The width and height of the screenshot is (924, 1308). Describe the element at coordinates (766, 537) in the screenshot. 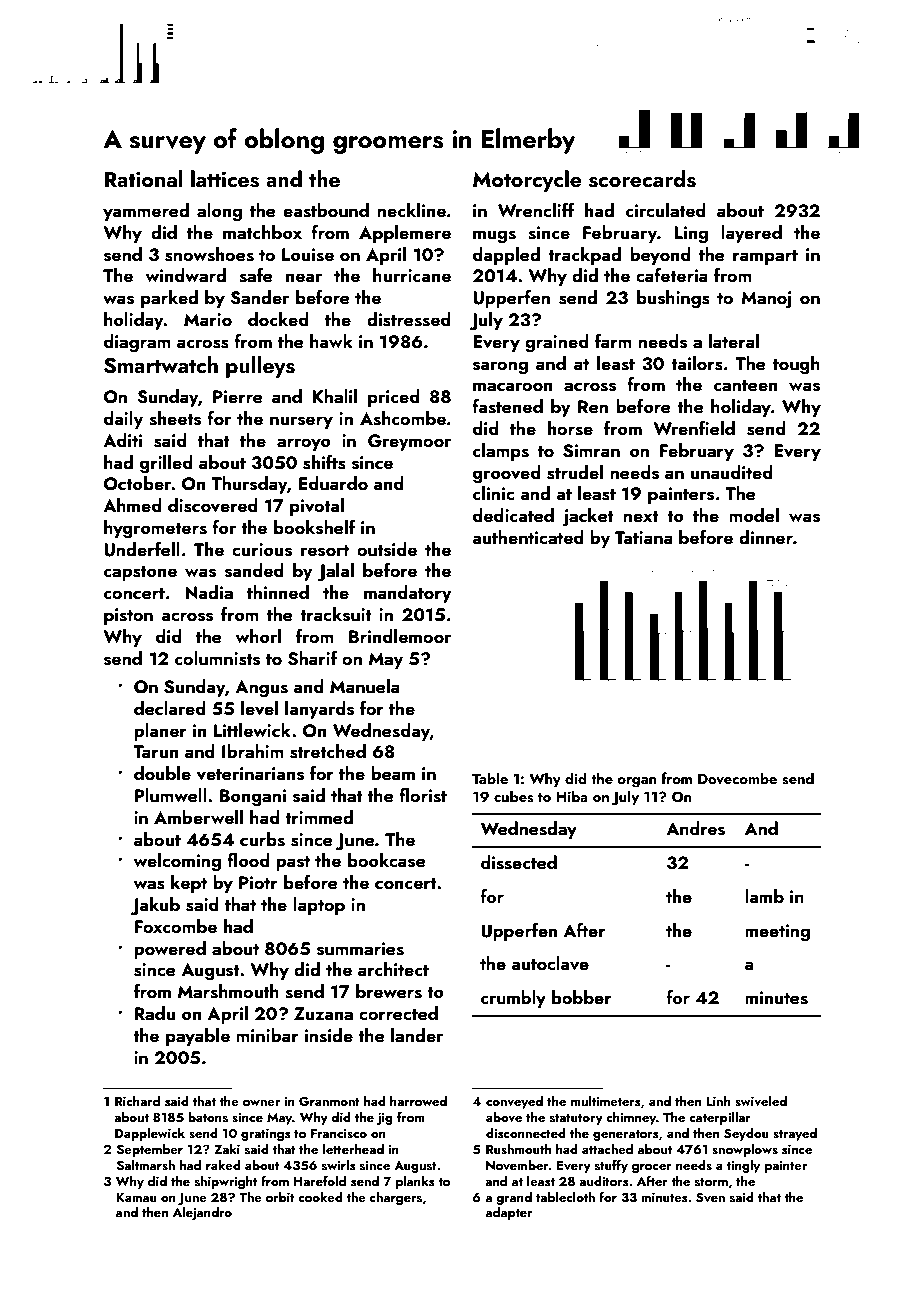

I see `dinner` at that location.
